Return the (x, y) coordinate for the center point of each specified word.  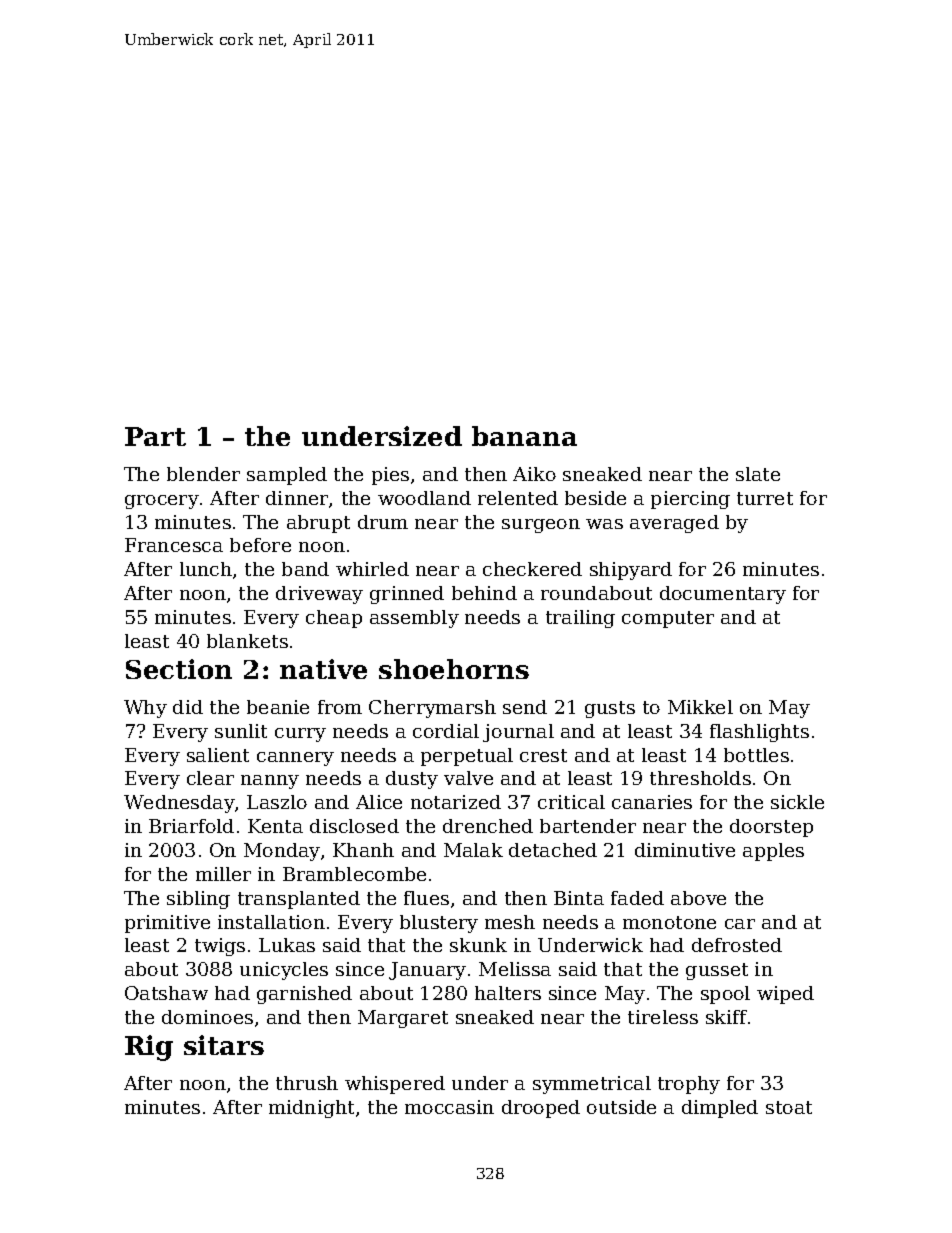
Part (155, 436)
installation (271, 922)
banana (524, 436)
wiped (785, 995)
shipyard (631, 571)
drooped (541, 1109)
